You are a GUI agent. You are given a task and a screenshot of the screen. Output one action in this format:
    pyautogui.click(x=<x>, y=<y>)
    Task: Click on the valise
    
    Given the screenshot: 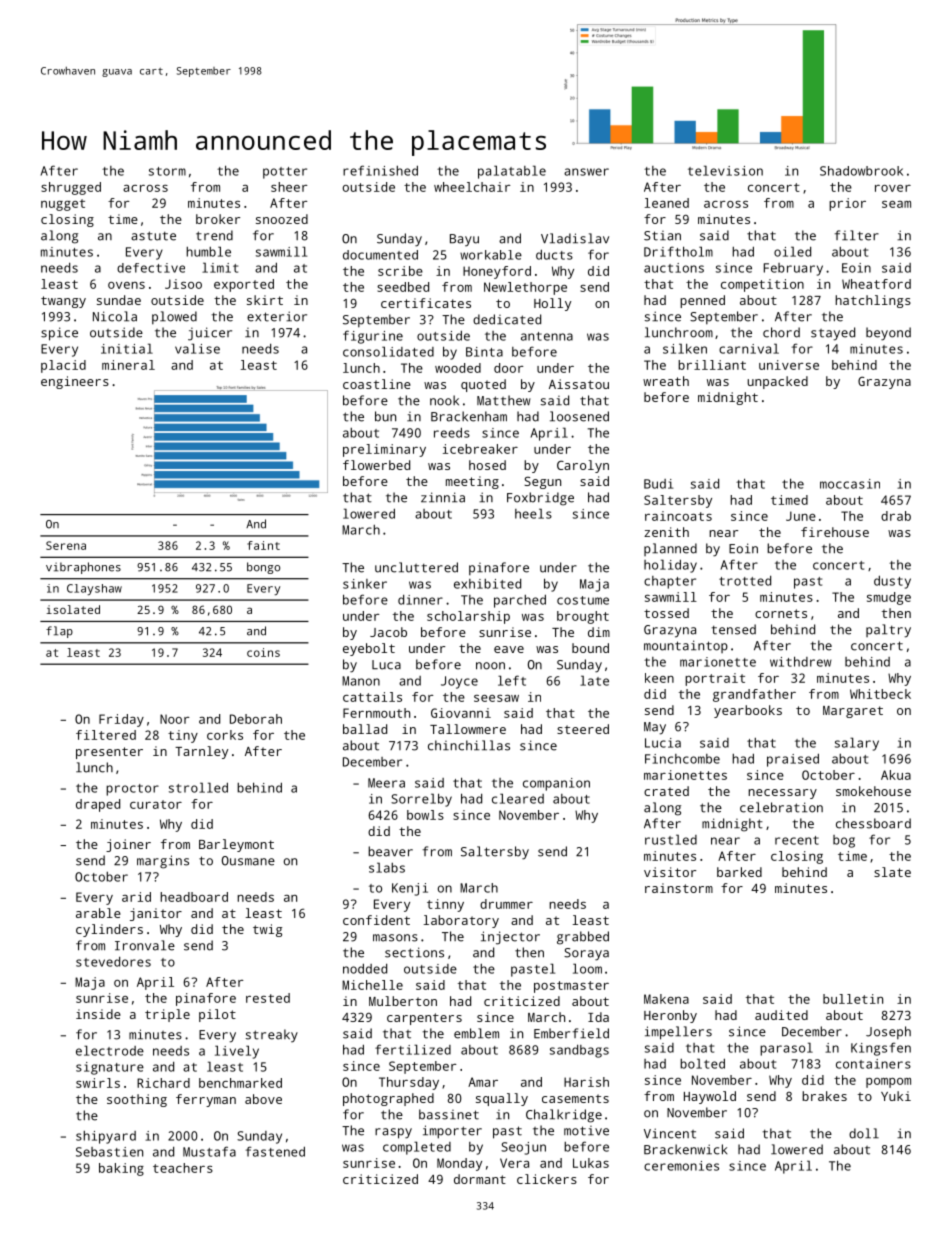 What is the action you would take?
    pyautogui.click(x=197, y=348)
